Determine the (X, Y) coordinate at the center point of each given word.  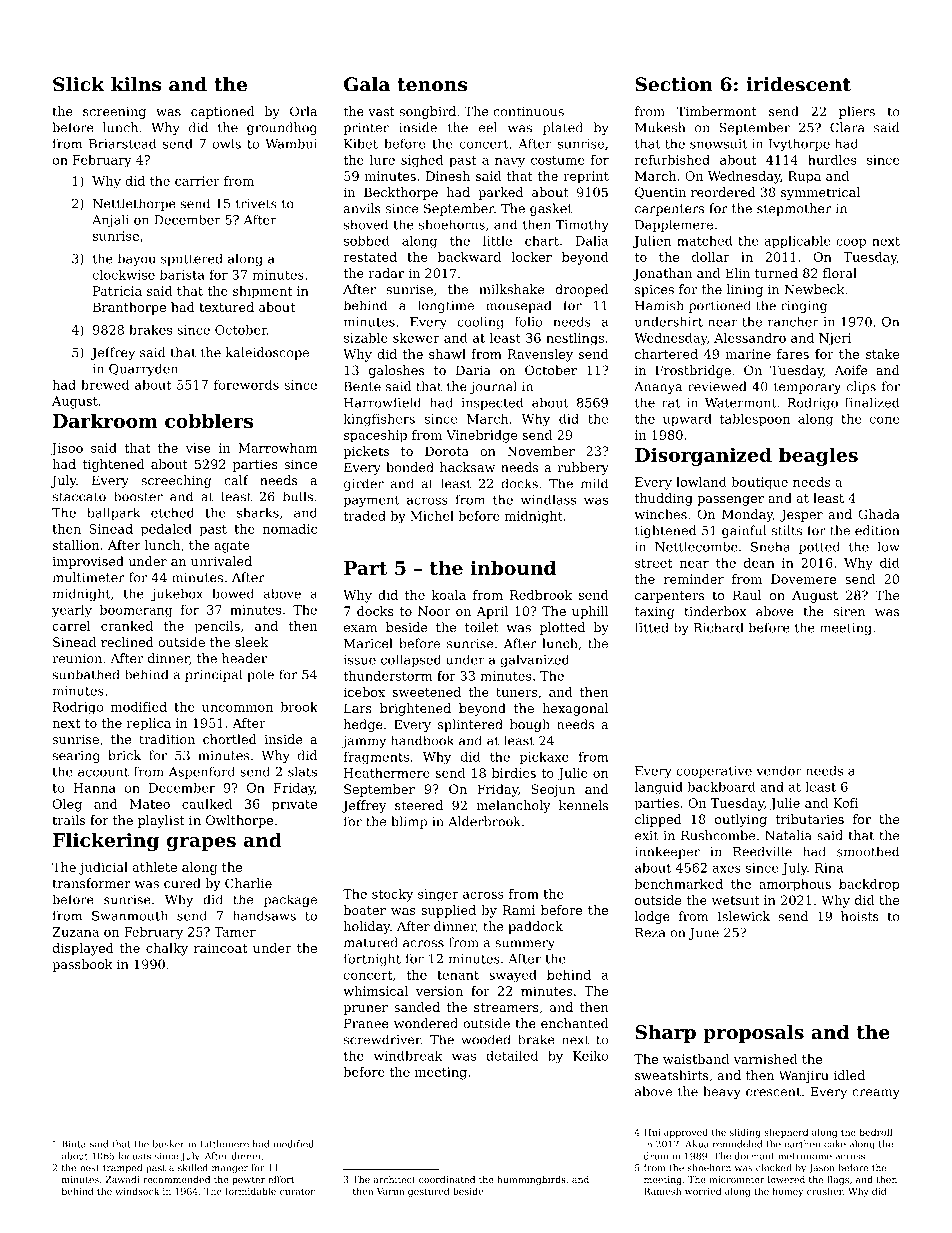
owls (226, 143)
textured (226, 307)
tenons (432, 85)
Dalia (592, 241)
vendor (779, 770)
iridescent (798, 84)
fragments (376, 758)
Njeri (835, 339)
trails (68, 820)
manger (230, 1170)
